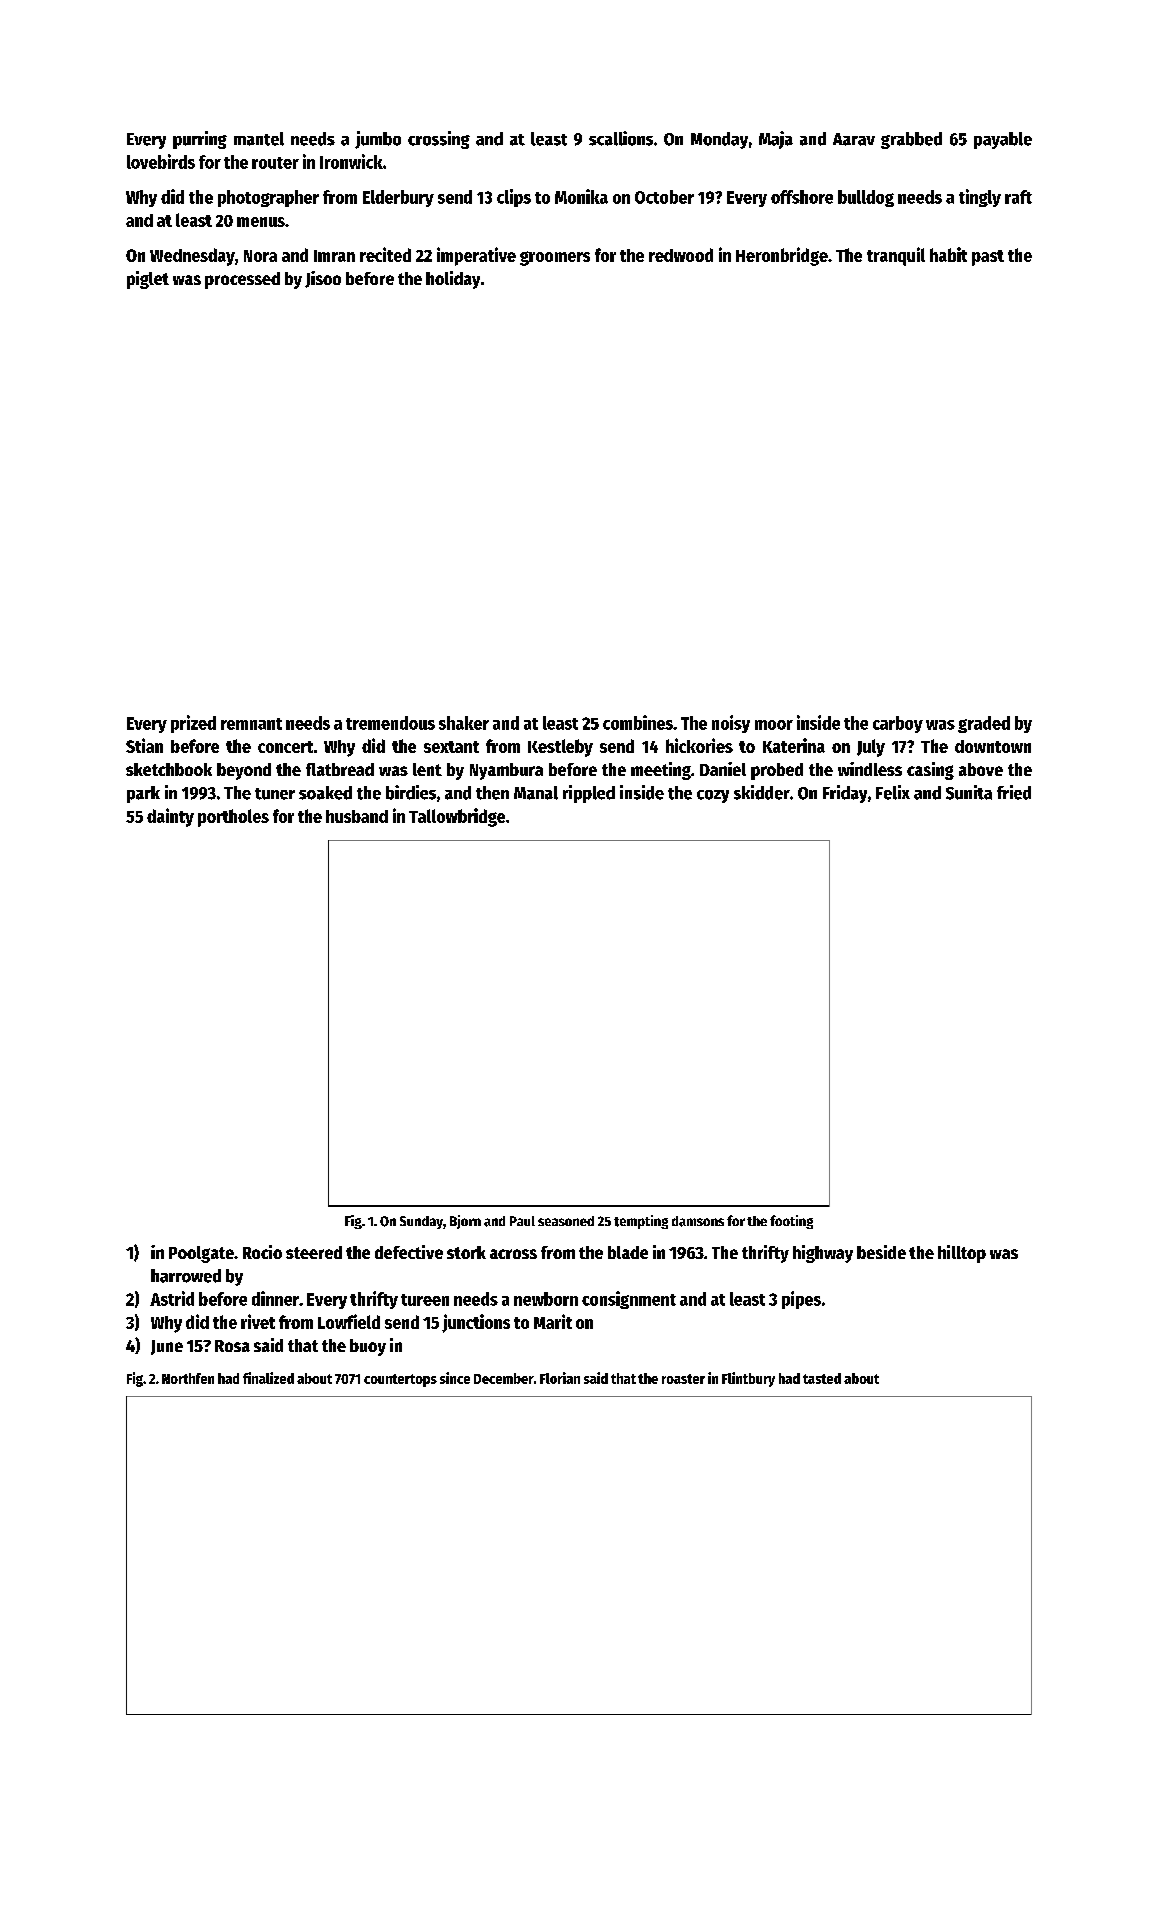  What do you see at coordinates (268, 1378) in the screenshot?
I see `finalized` at bounding box center [268, 1378].
